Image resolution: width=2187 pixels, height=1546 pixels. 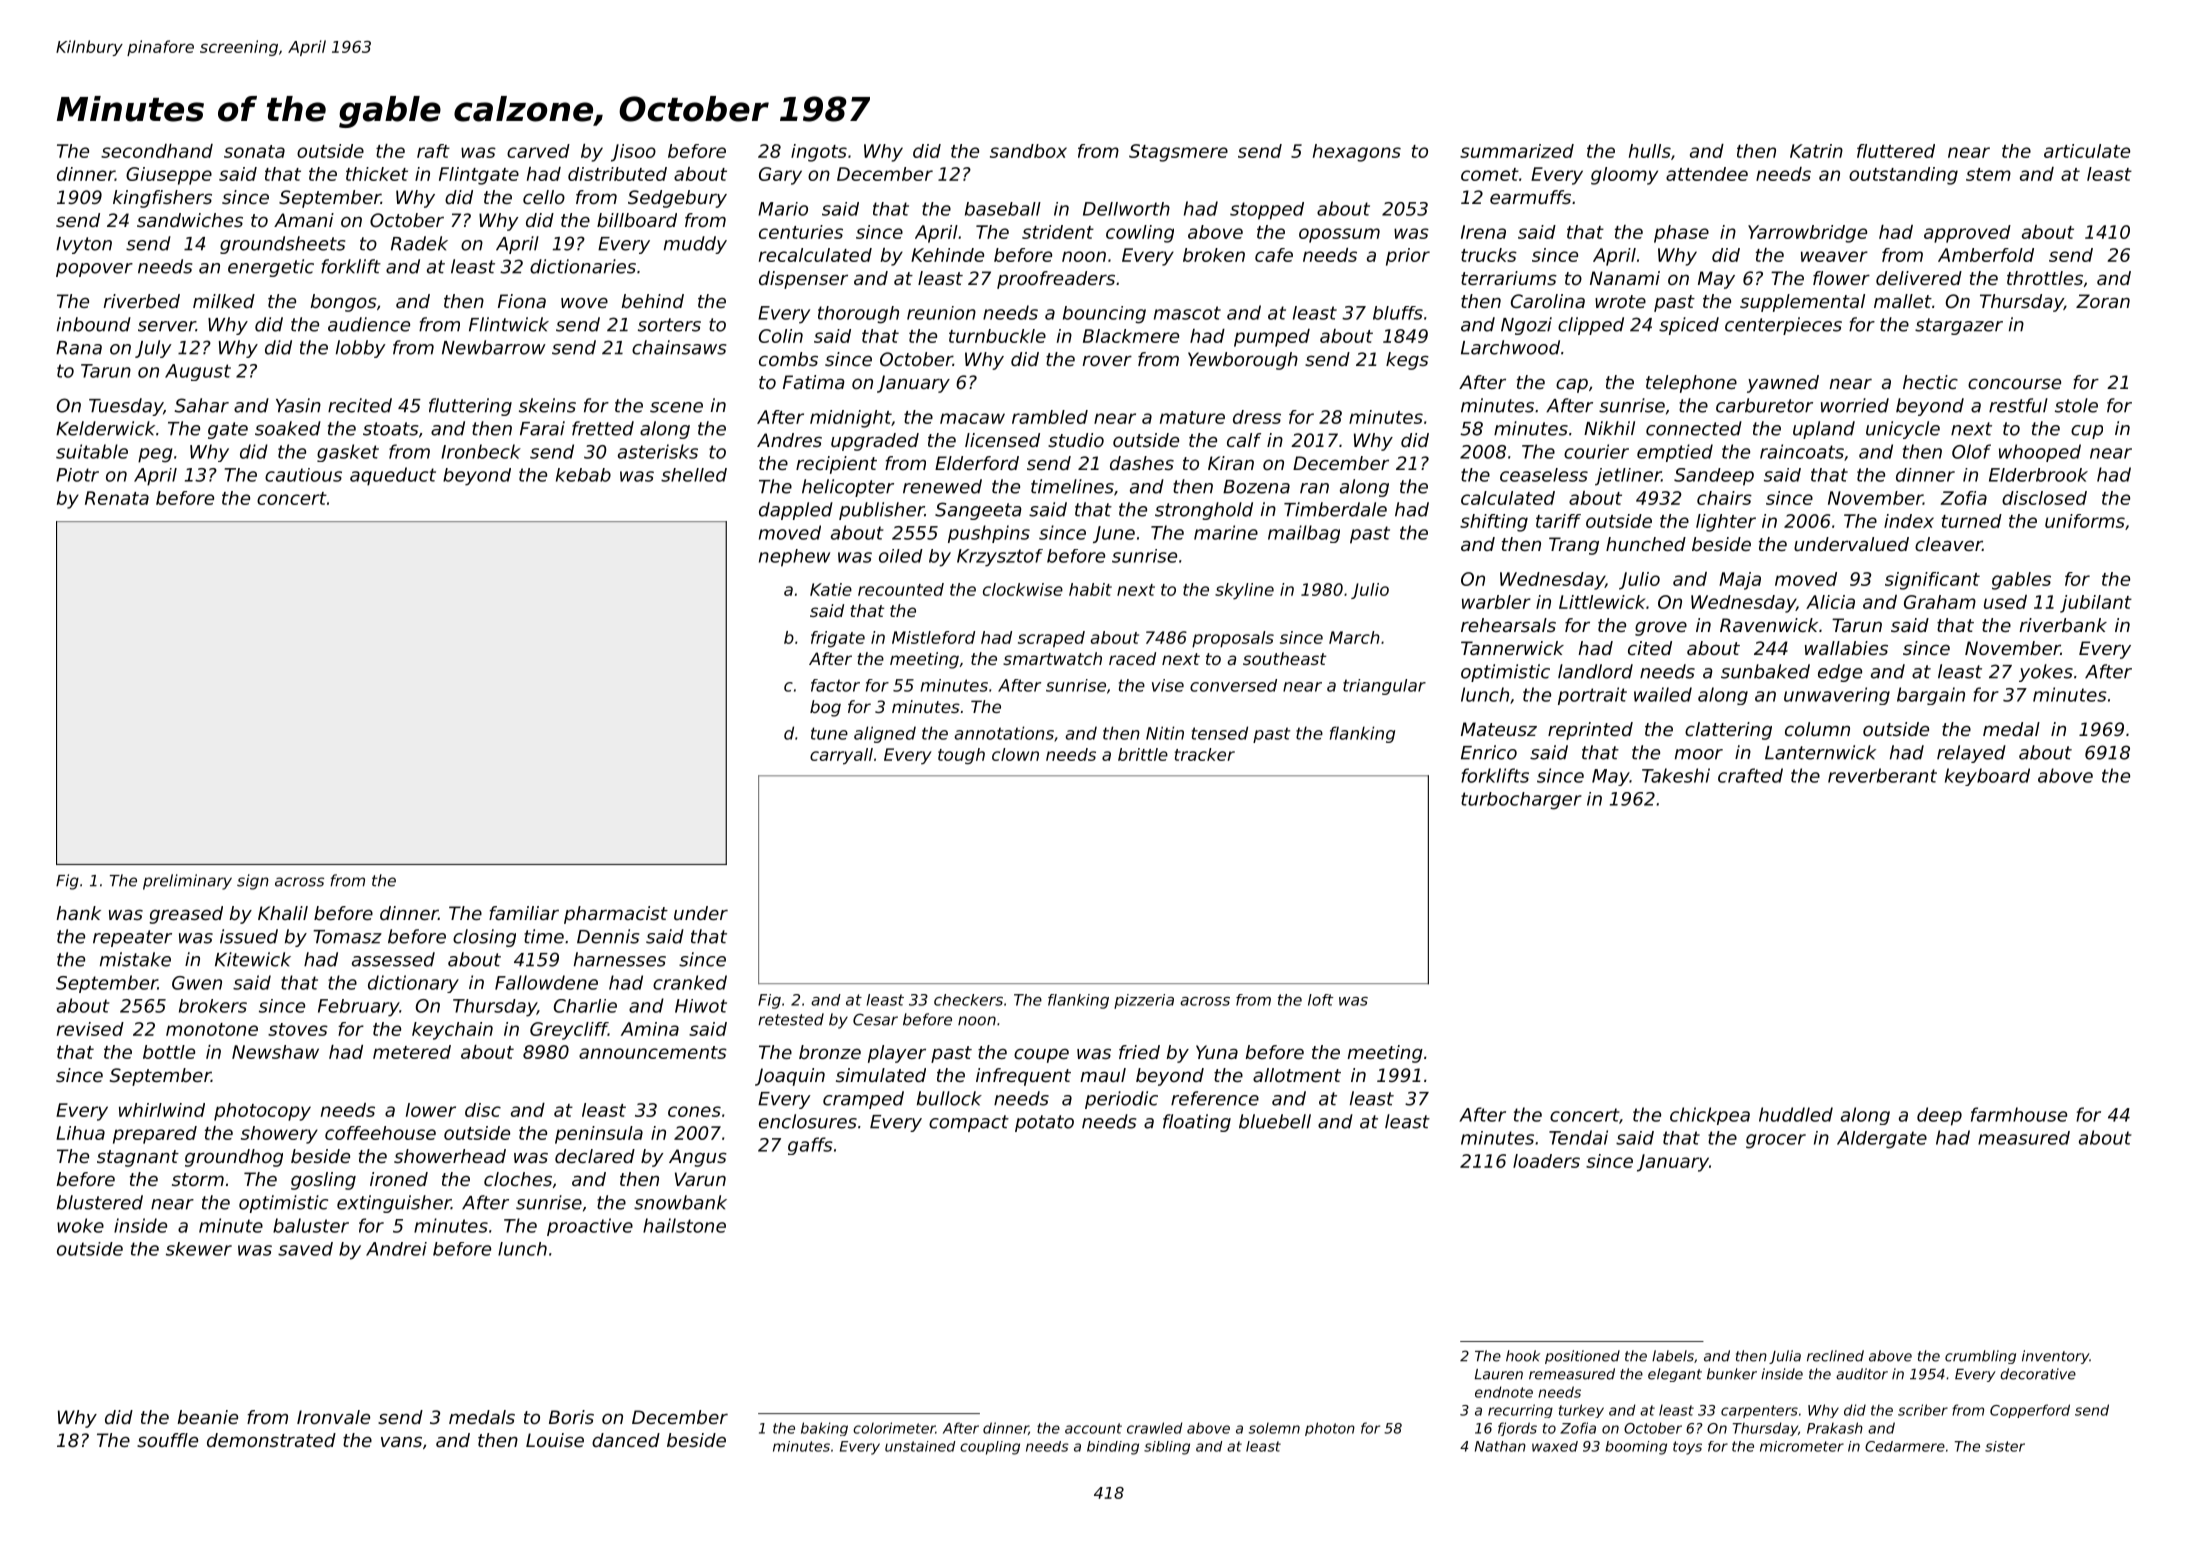 I want to click on blustered, so click(x=100, y=1202).
